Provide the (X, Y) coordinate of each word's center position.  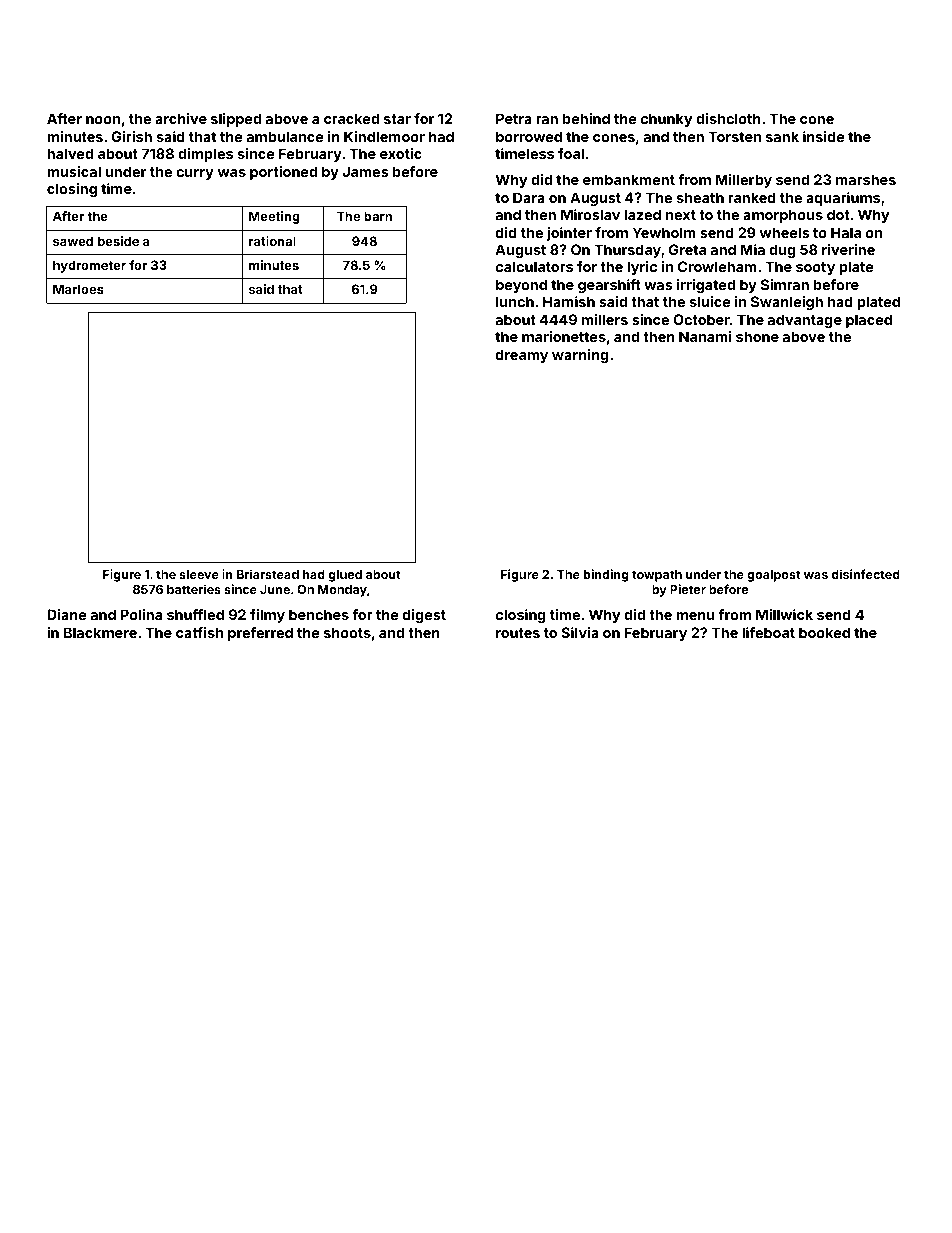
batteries (194, 589)
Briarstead (268, 574)
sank (782, 136)
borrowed (529, 136)
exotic (401, 153)
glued (345, 576)
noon (103, 120)
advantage (805, 321)
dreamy (522, 356)
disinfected (866, 574)
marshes (866, 179)
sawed (73, 241)
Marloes (78, 289)
